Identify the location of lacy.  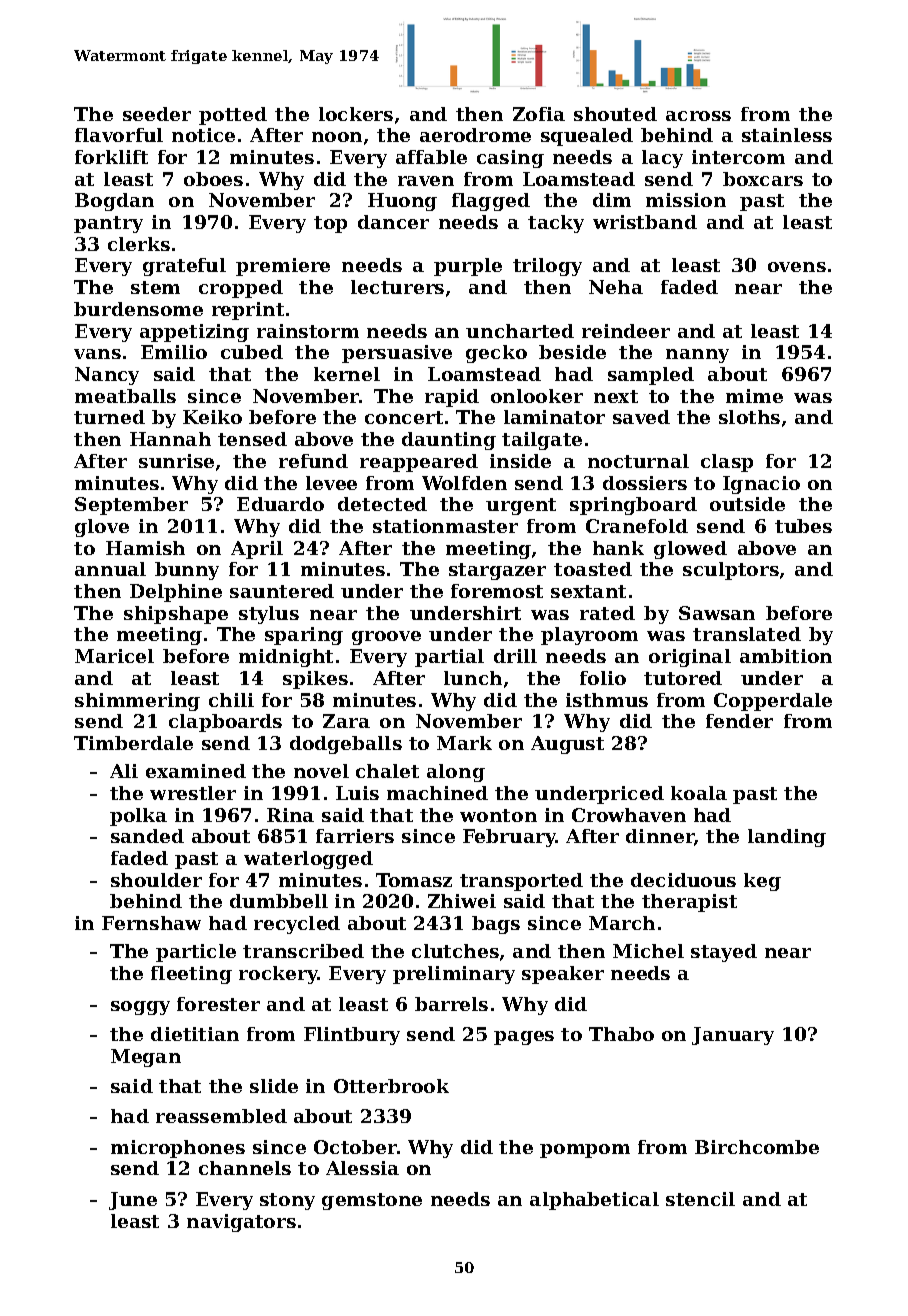
(662, 159).
